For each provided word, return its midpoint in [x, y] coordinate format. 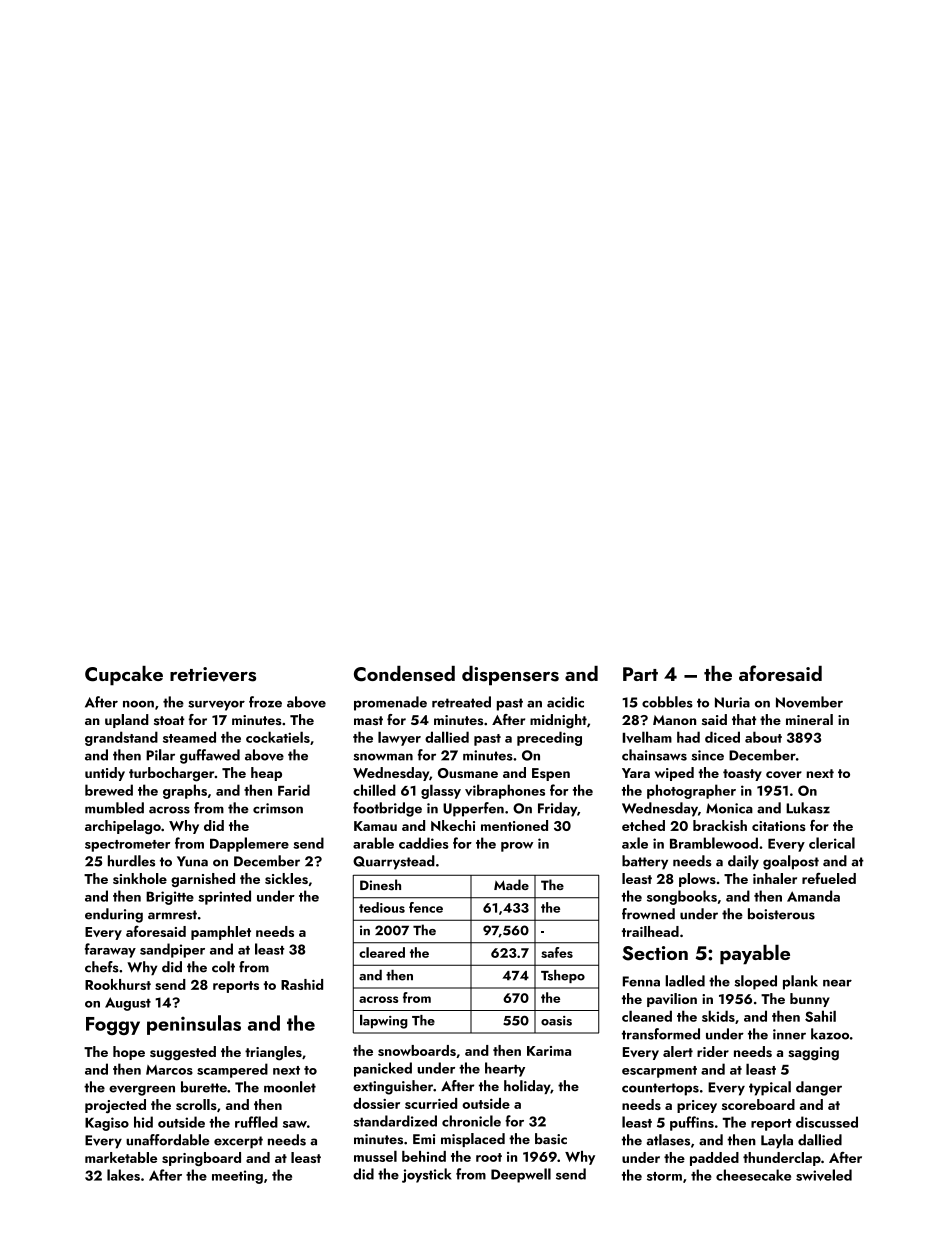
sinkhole [140, 878]
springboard [201, 1159]
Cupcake [124, 676]
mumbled [114, 808]
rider [713, 1051]
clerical [832, 843]
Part [640, 674]
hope [129, 1053]
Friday [557, 809]
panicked [383, 1069]
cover [784, 775]
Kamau [375, 826]
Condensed [404, 674]
